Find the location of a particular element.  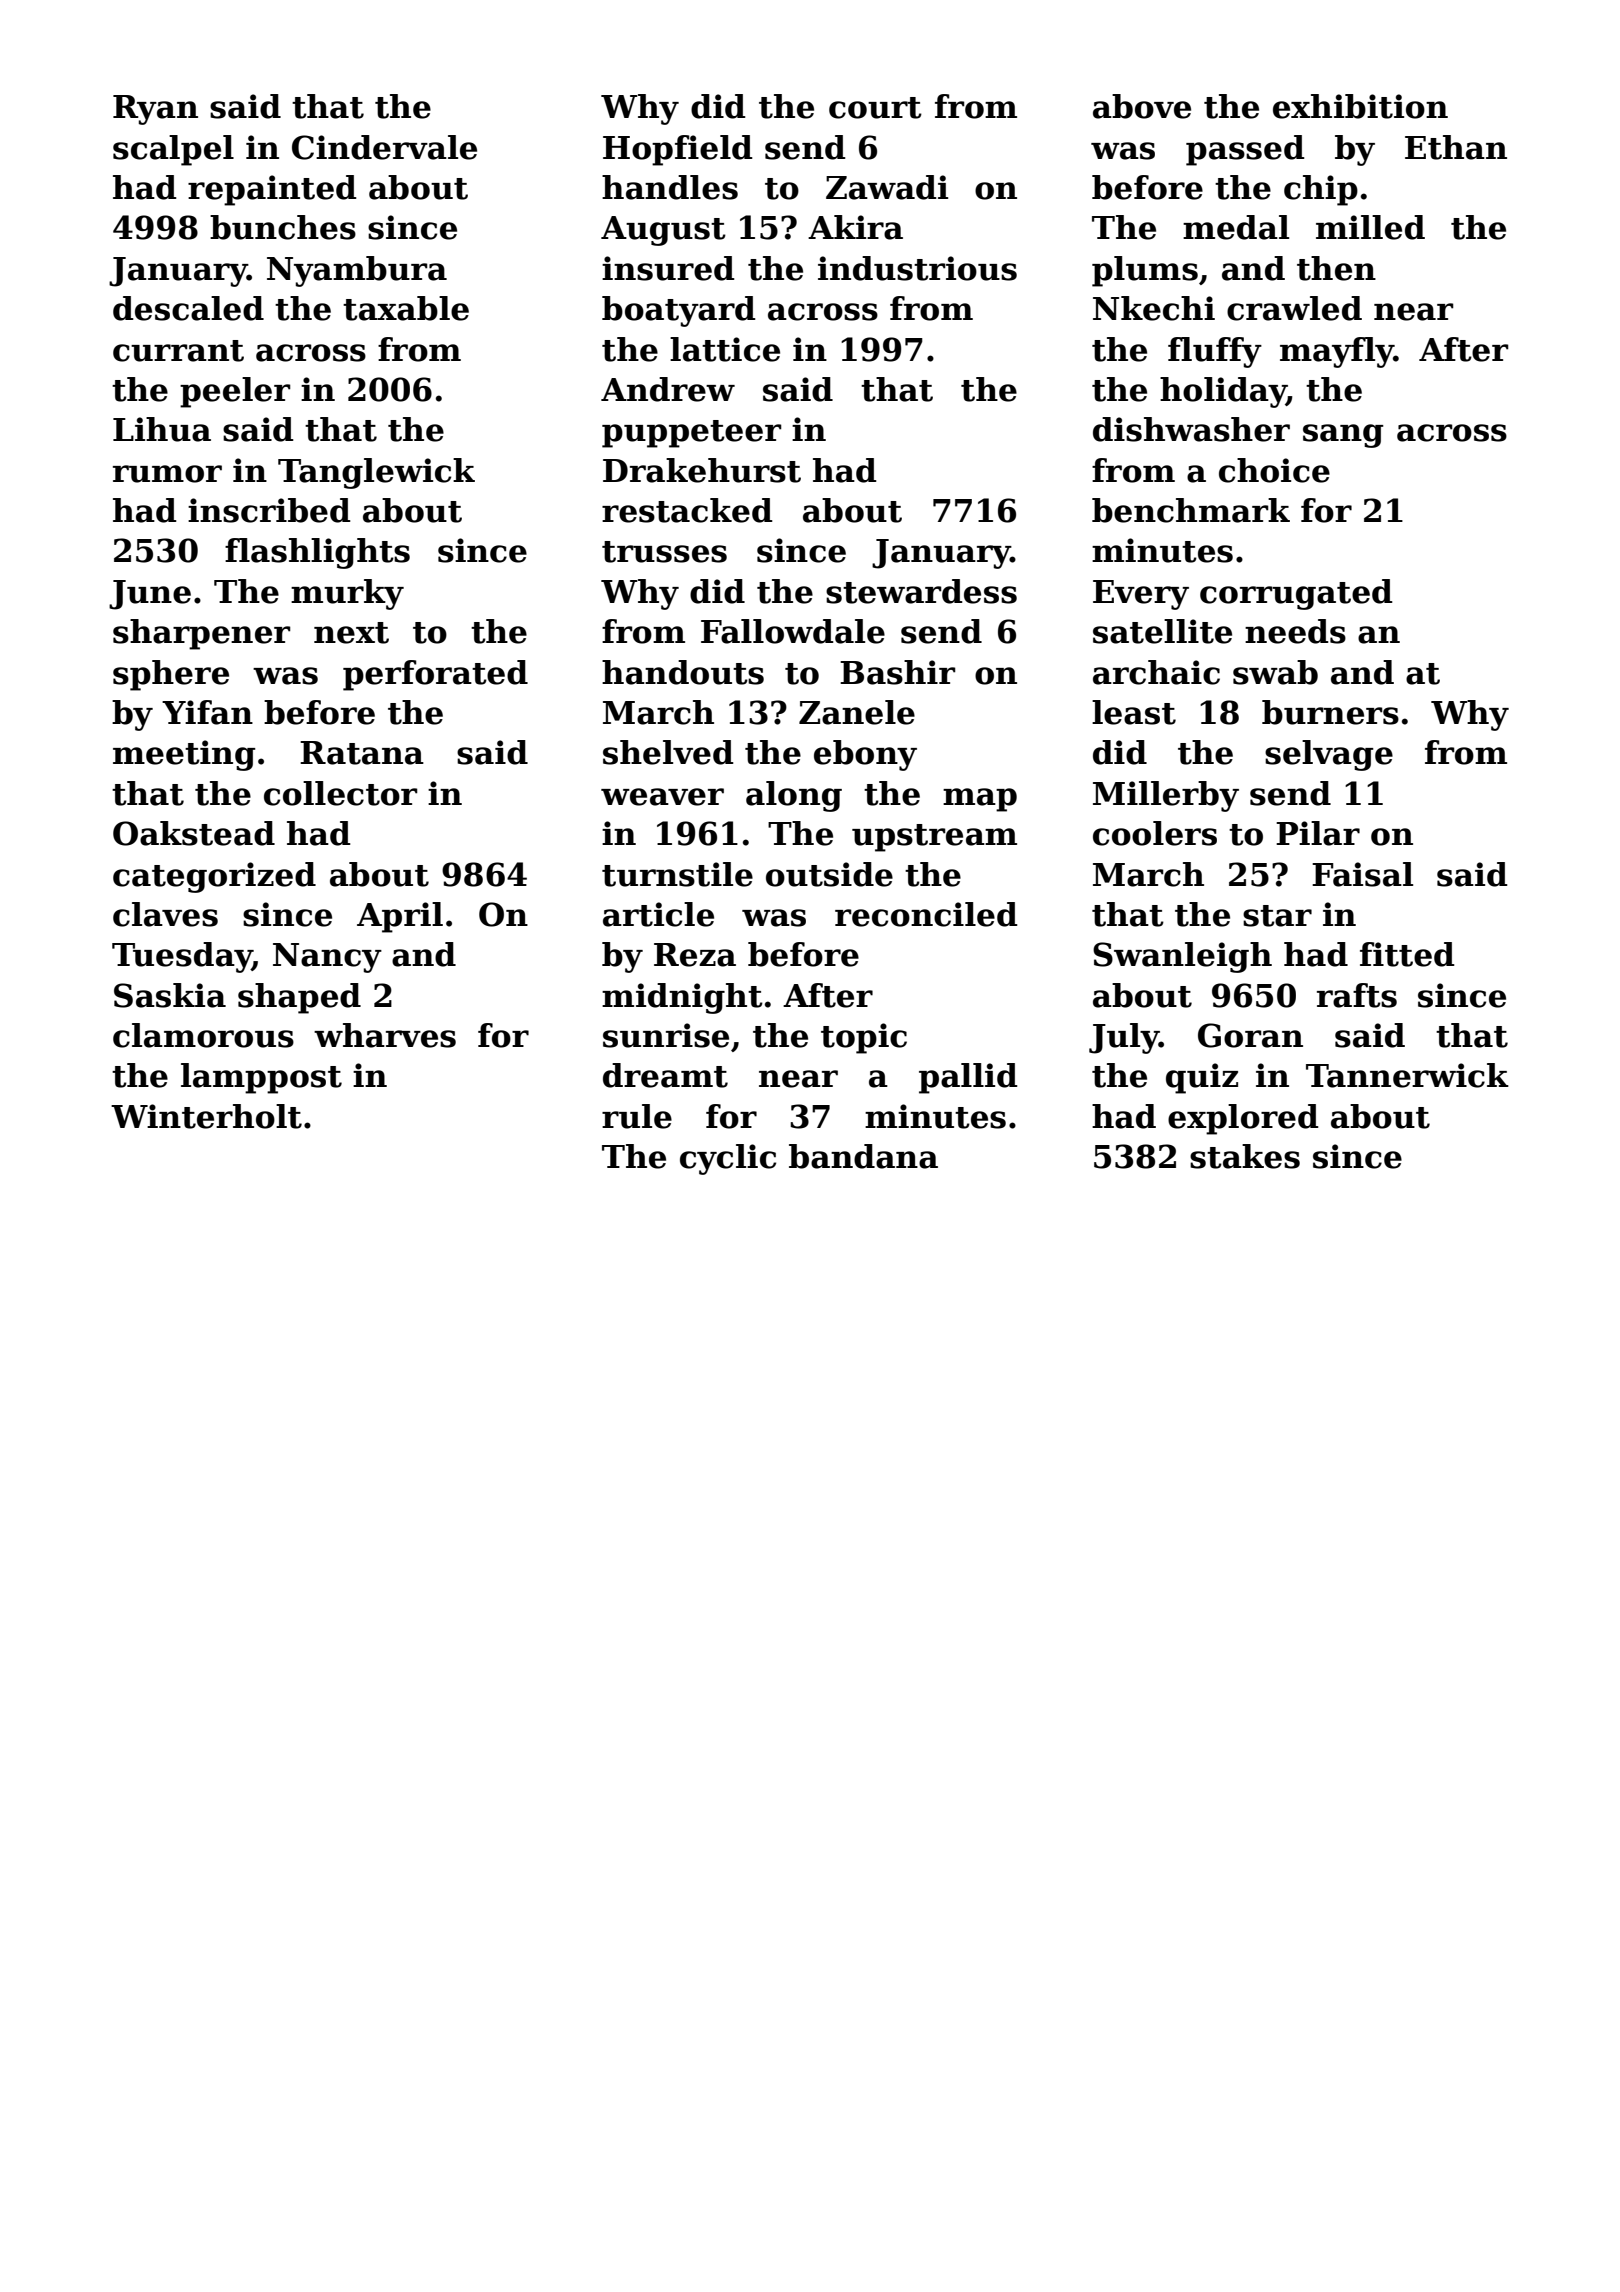

mayfly is located at coordinates (1337, 352).
